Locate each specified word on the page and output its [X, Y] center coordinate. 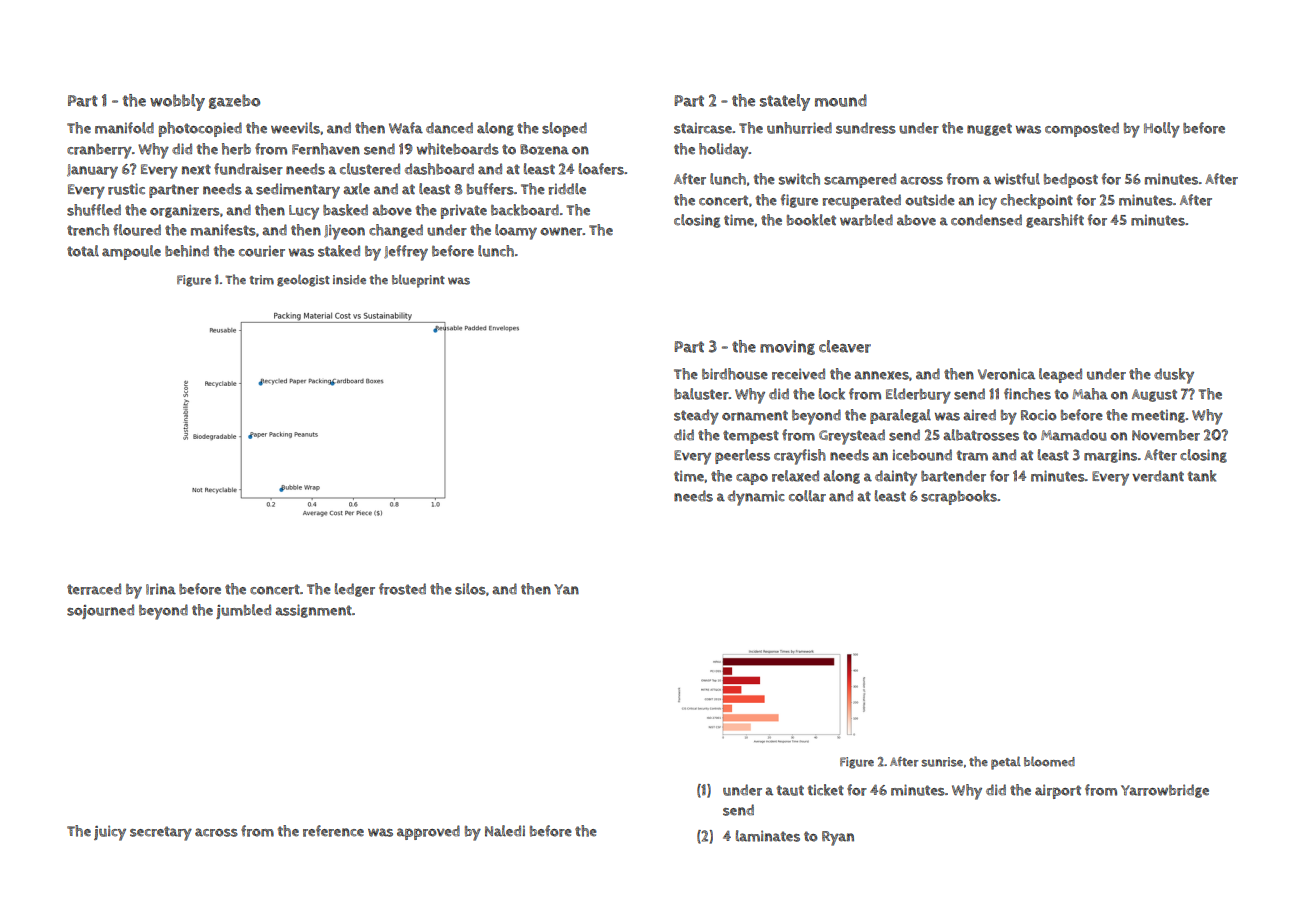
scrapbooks [959, 497]
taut [790, 790]
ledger [355, 590]
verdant [1158, 476]
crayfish [800, 457]
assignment [313, 611]
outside [930, 200]
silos [470, 589]
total [83, 251]
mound [841, 100]
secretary [161, 833]
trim [261, 280]
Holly [1162, 130]
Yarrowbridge [1165, 791]
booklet [811, 220]
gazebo [234, 101]
